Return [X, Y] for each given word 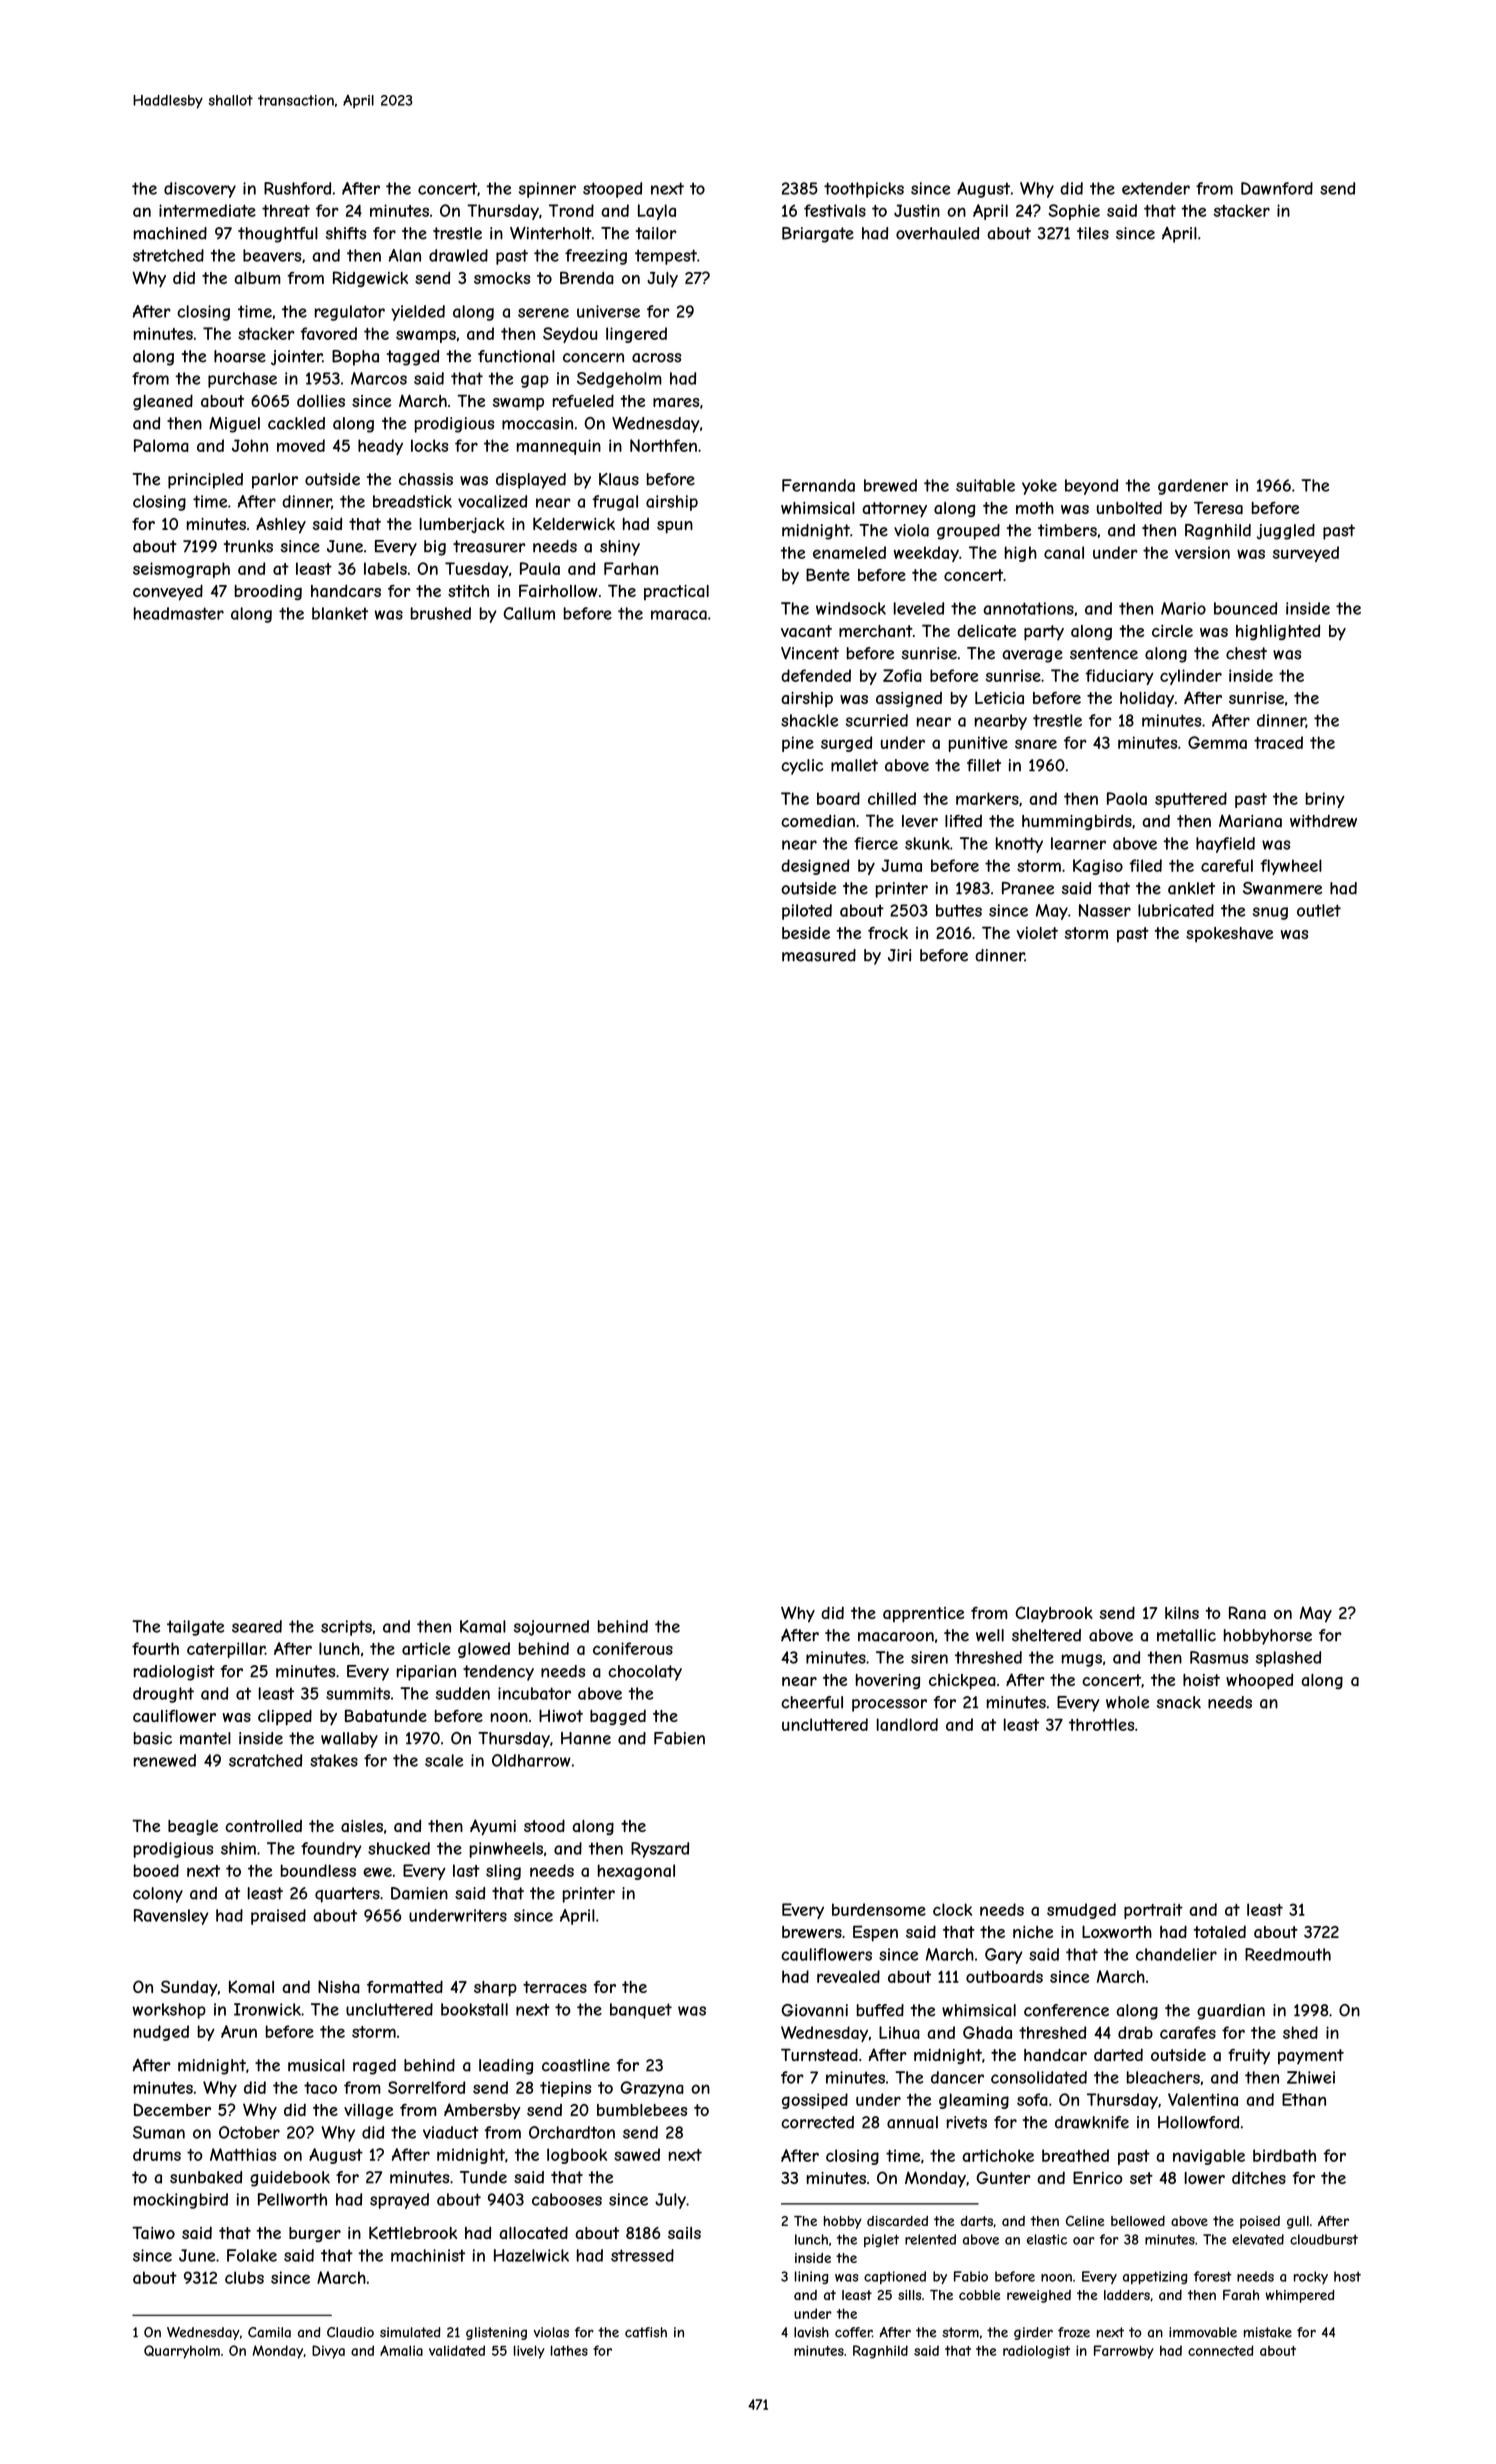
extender [1156, 188]
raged [374, 2067]
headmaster [179, 613]
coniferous [633, 1648]
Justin [917, 210]
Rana [1247, 1612]
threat [286, 210]
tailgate [195, 1628]
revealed [848, 1976]
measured [819, 955]
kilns [1182, 1613]
